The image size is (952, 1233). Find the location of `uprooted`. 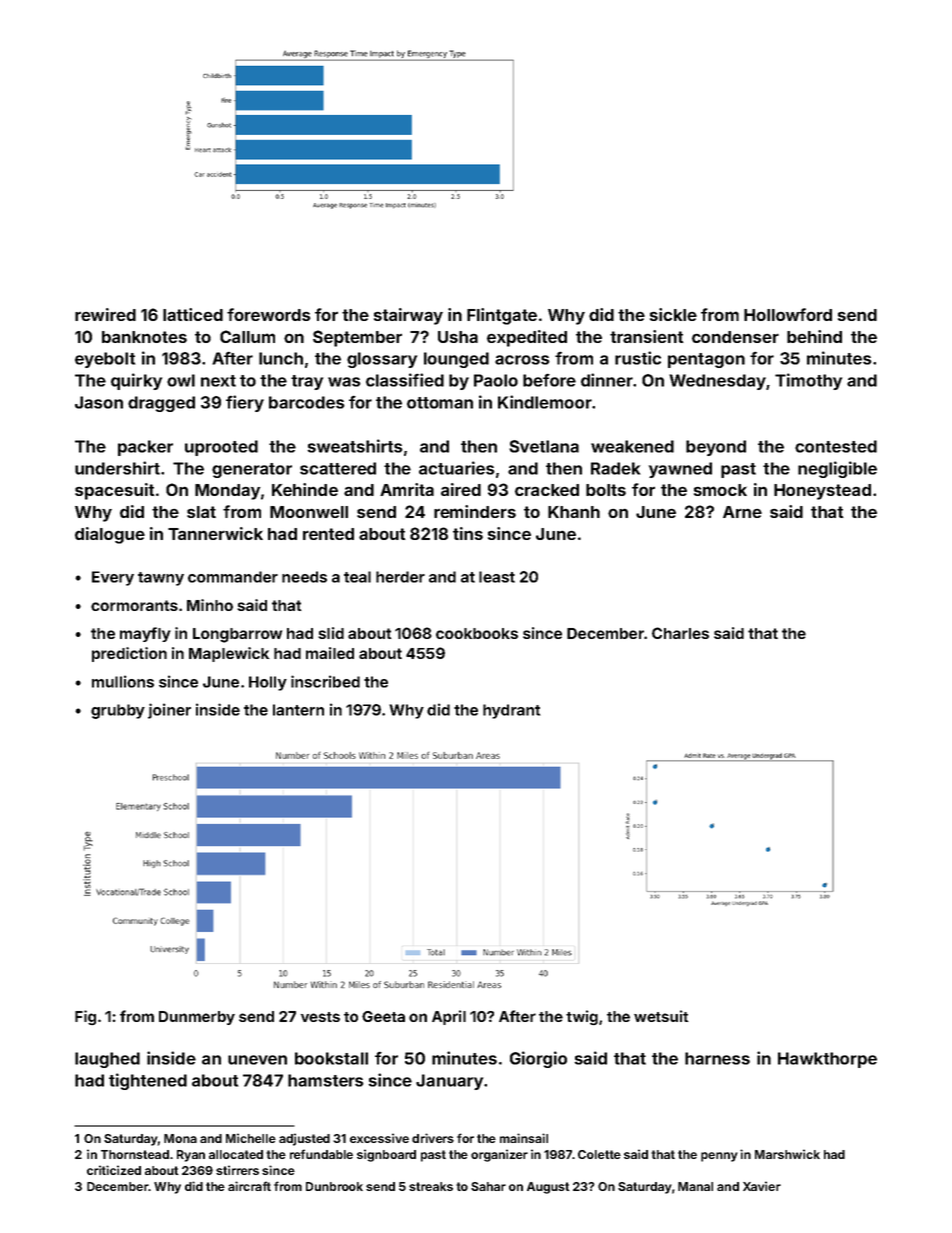

uprooted is located at coordinates (221, 448).
